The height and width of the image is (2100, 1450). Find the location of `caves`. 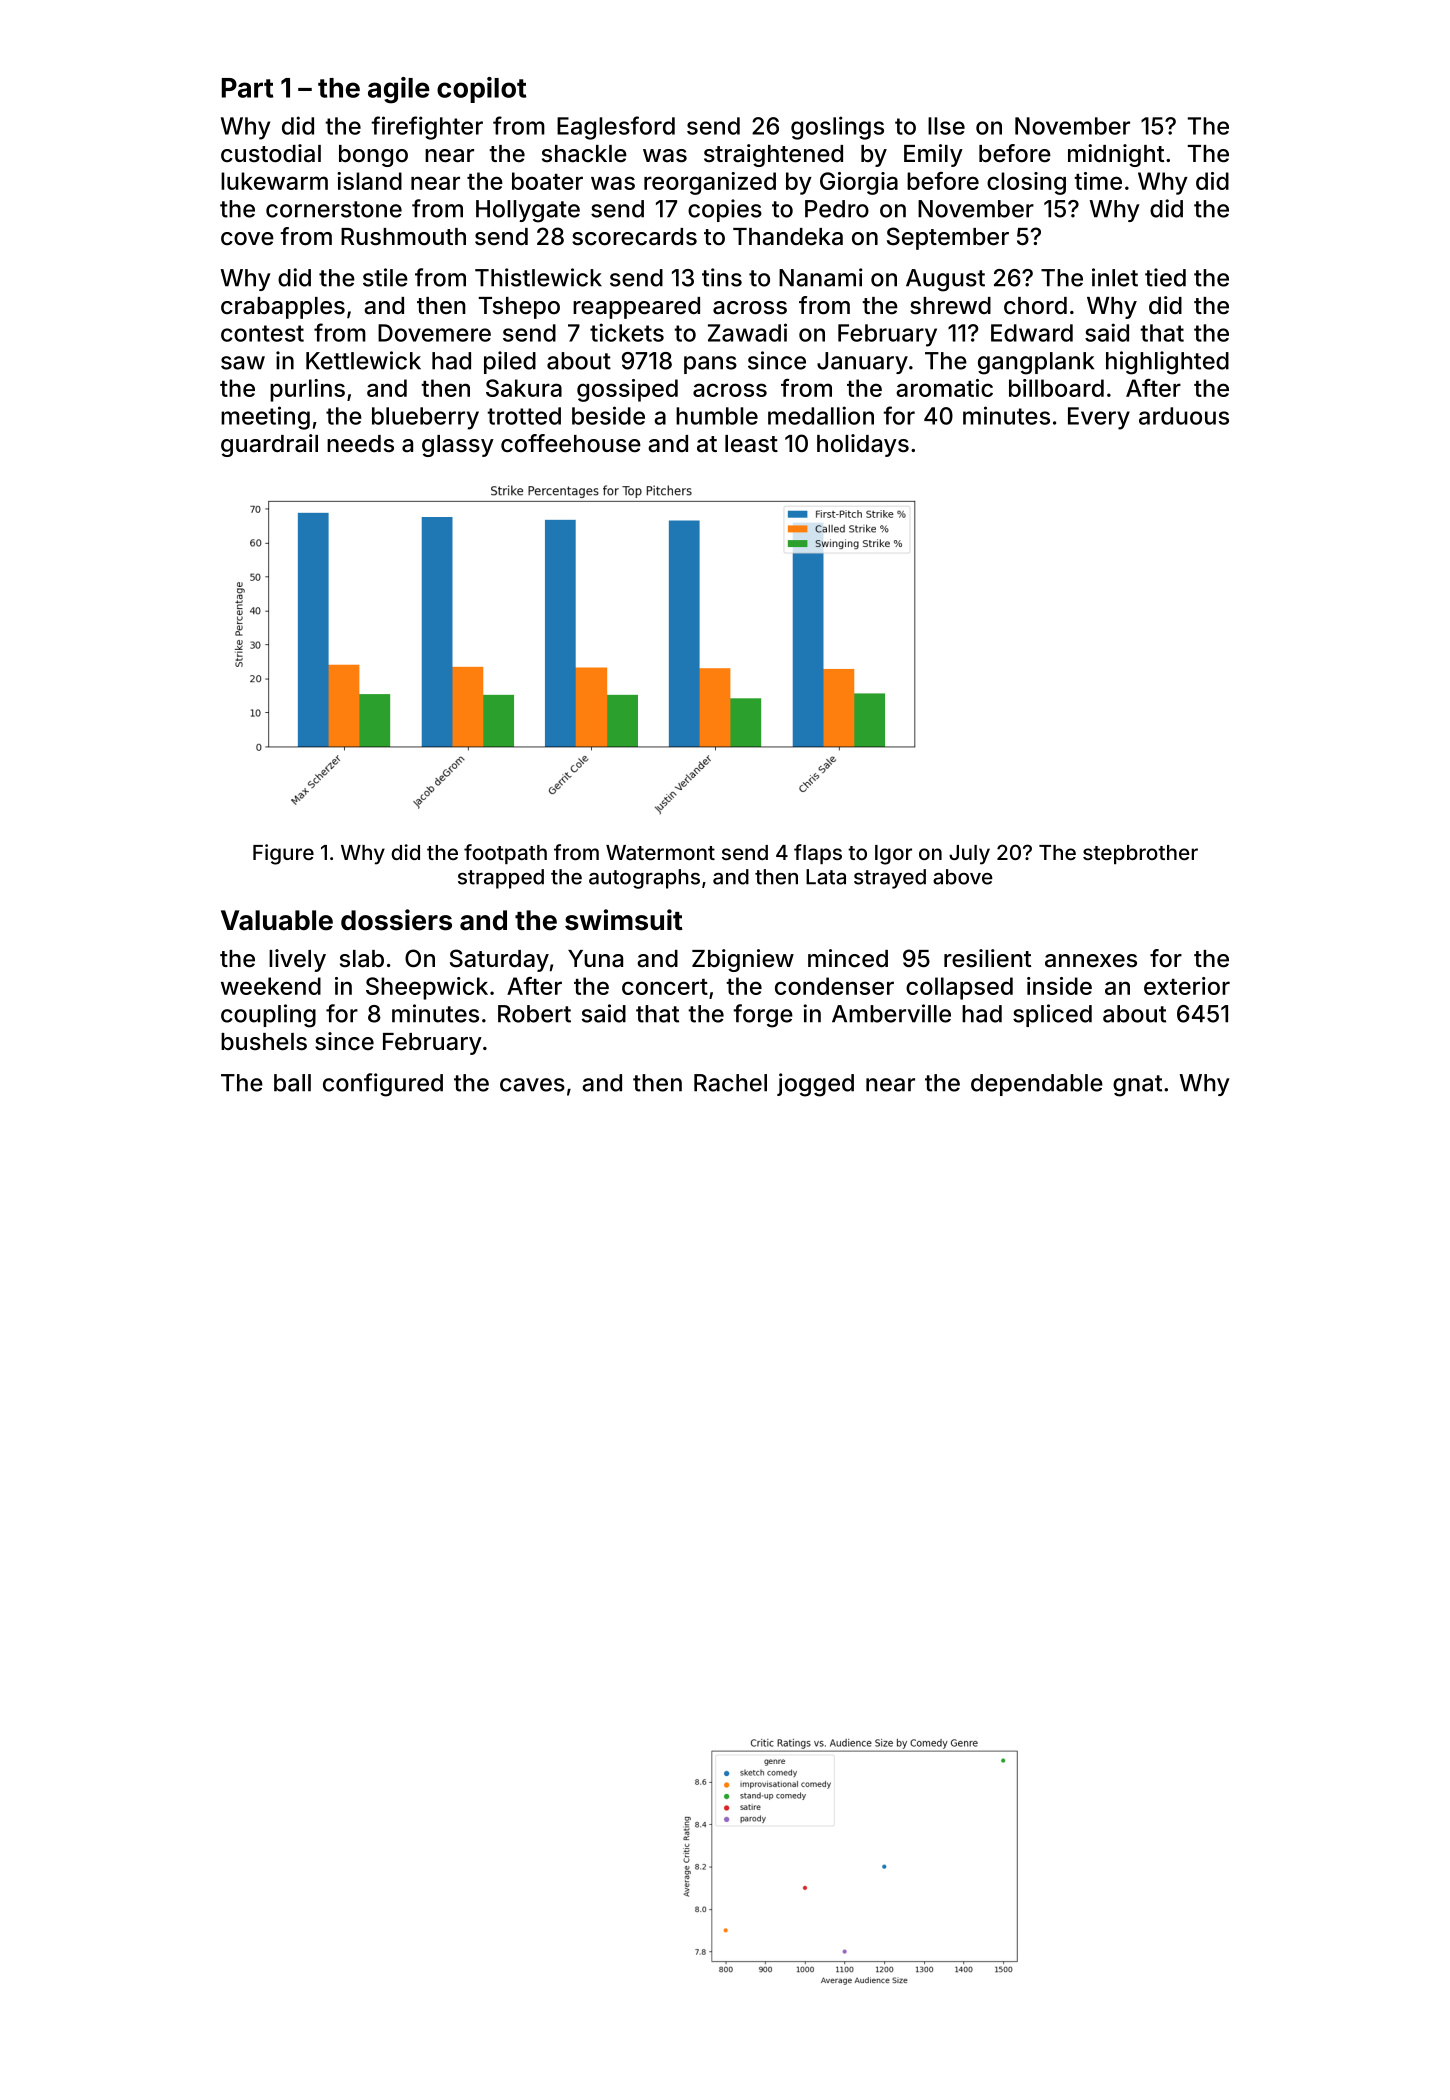

caves is located at coordinates (532, 1085).
